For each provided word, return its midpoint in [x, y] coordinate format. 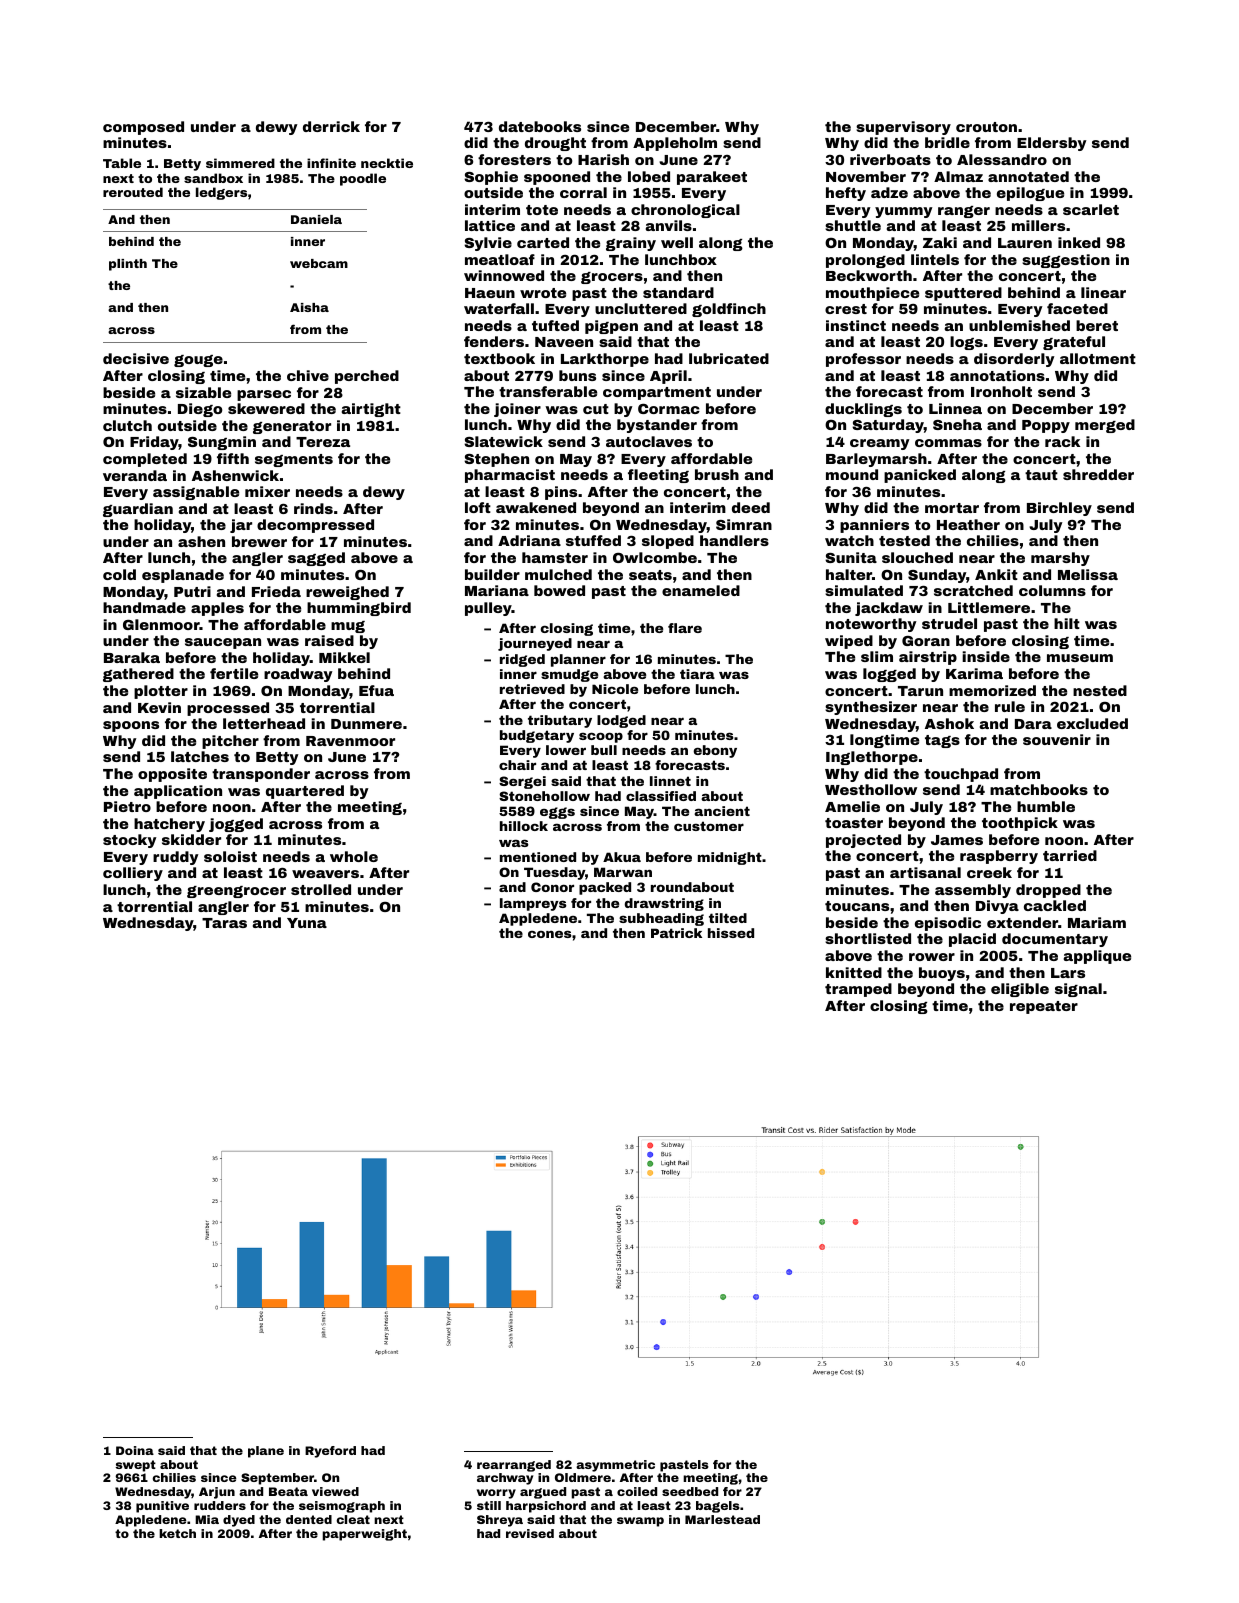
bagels [718, 1507]
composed [143, 128]
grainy [631, 244]
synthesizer [871, 708]
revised [530, 1533]
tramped [858, 990]
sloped [668, 542]
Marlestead [722, 1519]
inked [1079, 242]
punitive [162, 1507]
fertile [234, 673]
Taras [224, 923]
